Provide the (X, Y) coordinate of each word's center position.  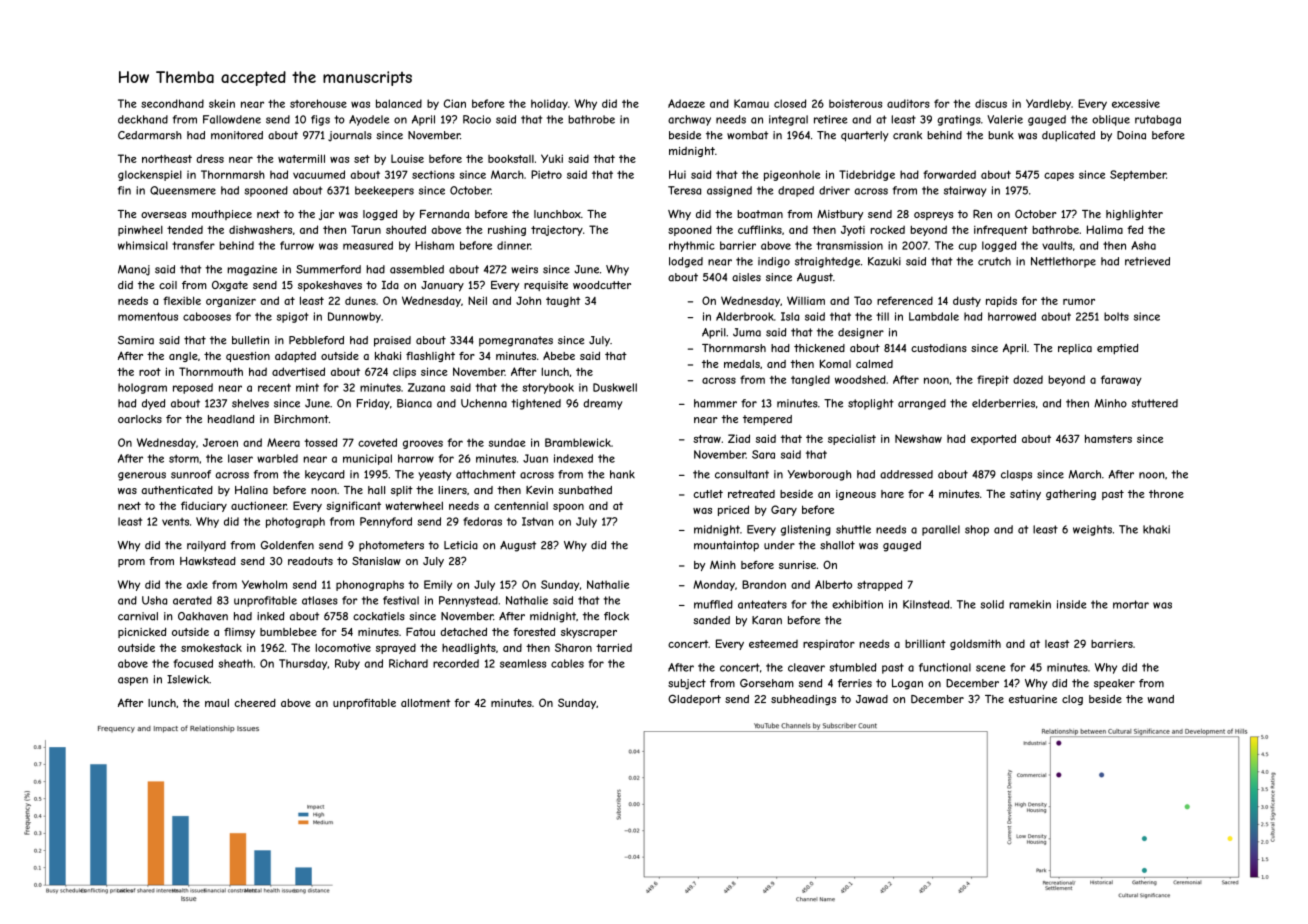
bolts (1116, 316)
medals (742, 364)
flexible (182, 300)
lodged (686, 262)
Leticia (461, 545)
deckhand (143, 119)
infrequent (1001, 230)
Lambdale (934, 316)
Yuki (552, 158)
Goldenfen (287, 545)
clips (404, 373)
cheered (255, 703)
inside (1072, 604)
